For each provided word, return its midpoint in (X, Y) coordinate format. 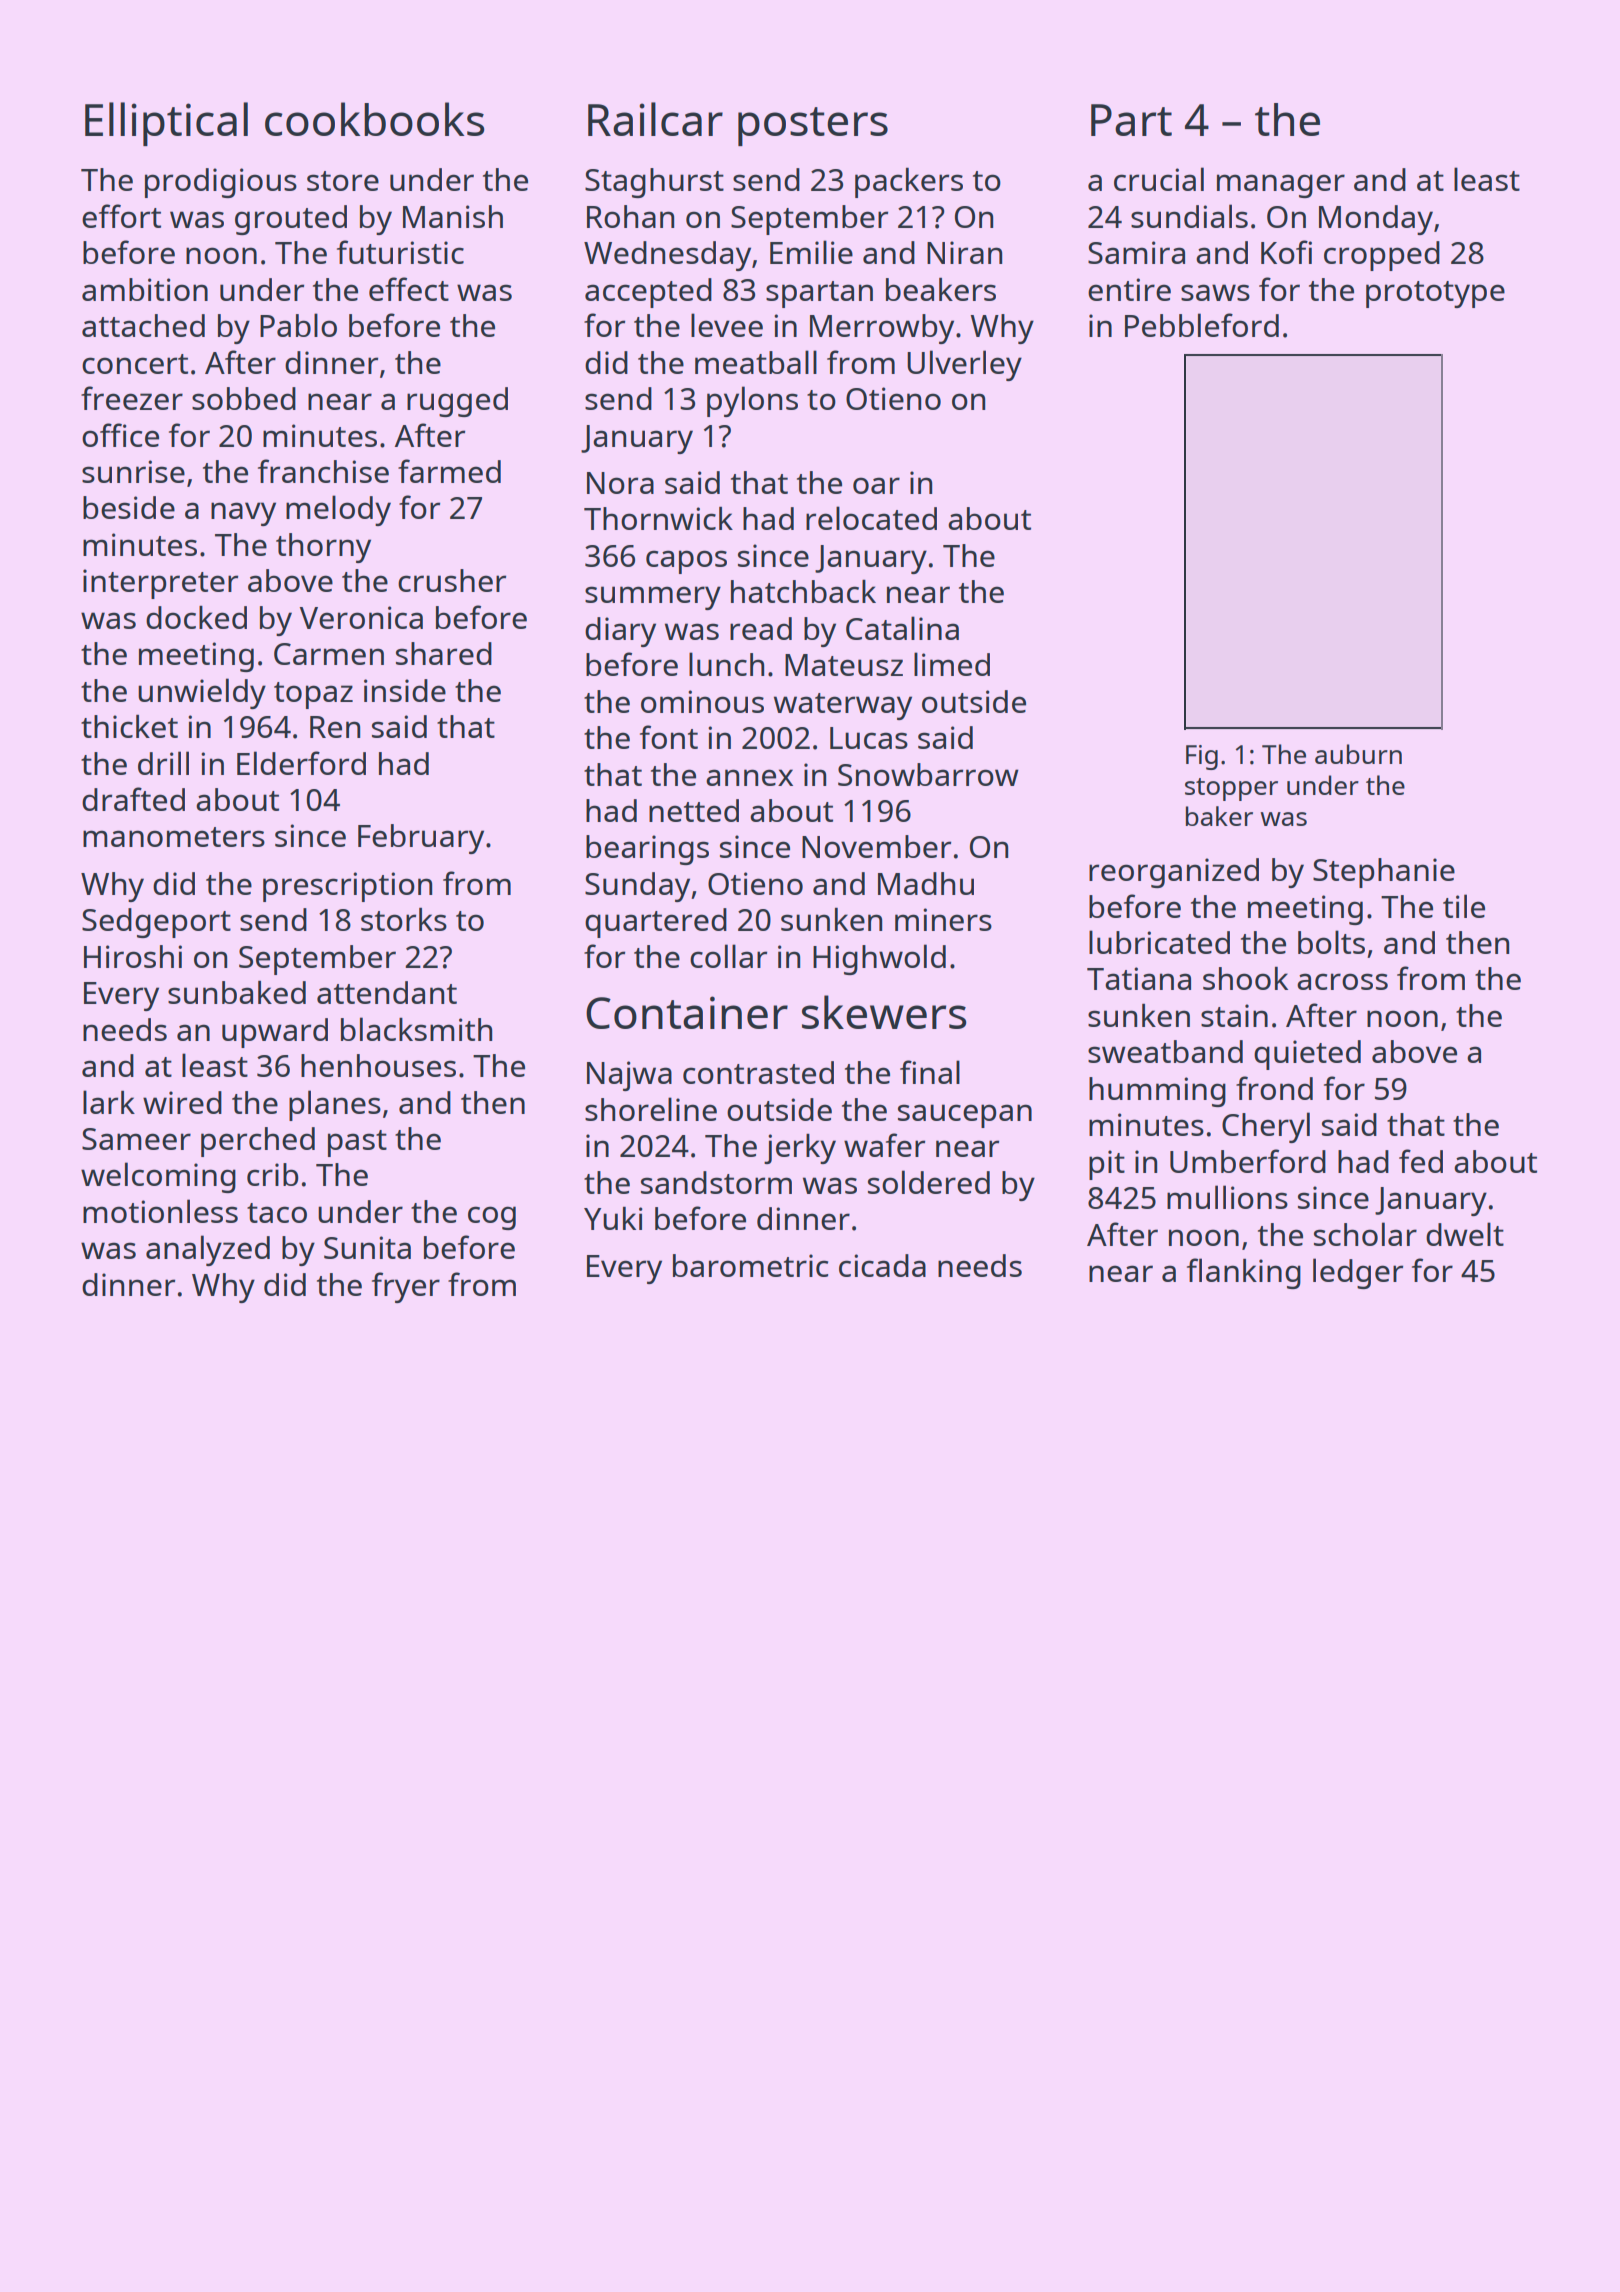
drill (163, 763)
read (761, 628)
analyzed (208, 1250)
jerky (800, 1149)
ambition (145, 289)
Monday (1376, 220)
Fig (1202, 757)
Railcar (655, 119)
